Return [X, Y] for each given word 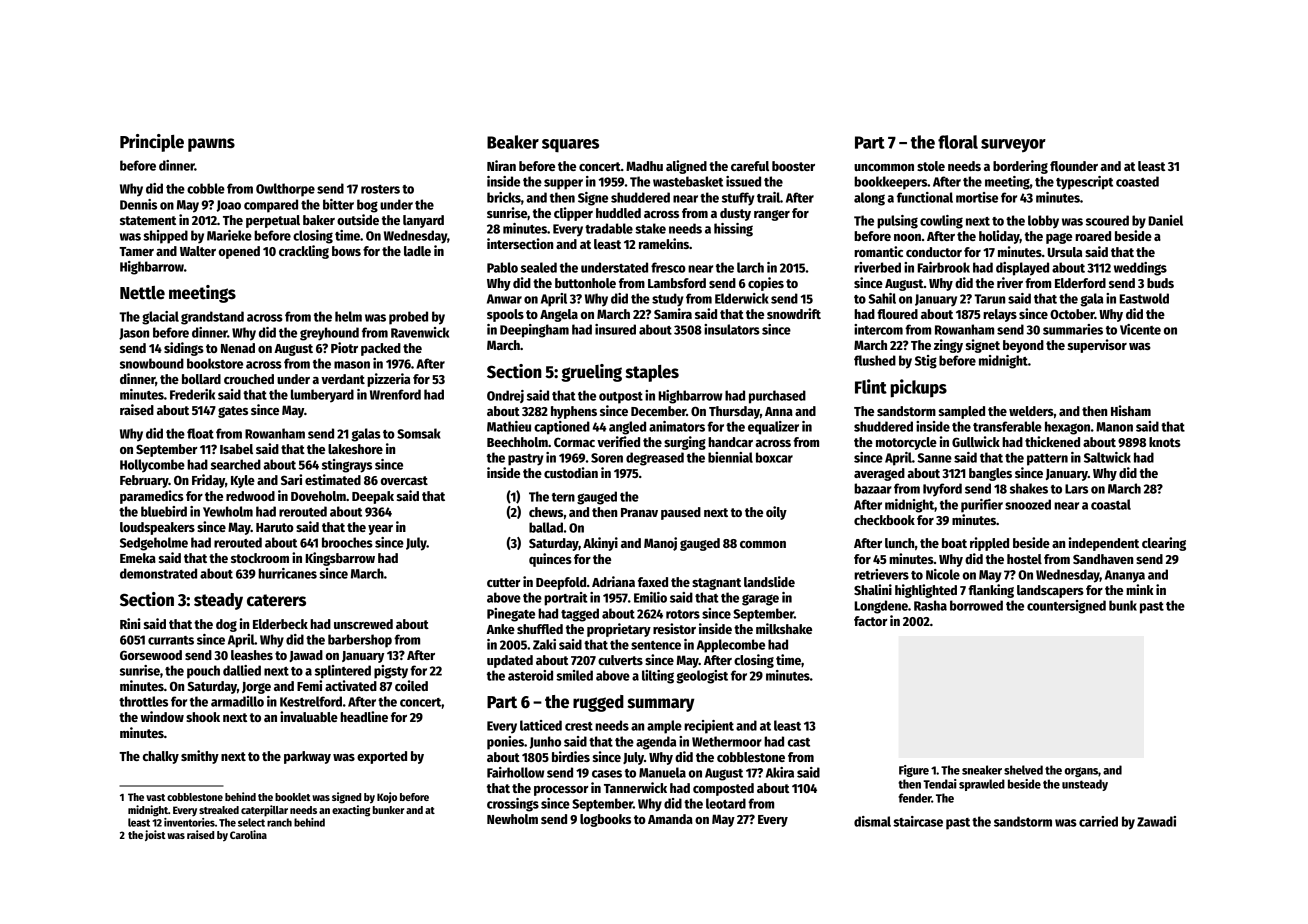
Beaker [513, 142]
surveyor [1013, 146]
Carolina [248, 834]
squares [570, 146]
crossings [513, 805]
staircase [918, 821]
